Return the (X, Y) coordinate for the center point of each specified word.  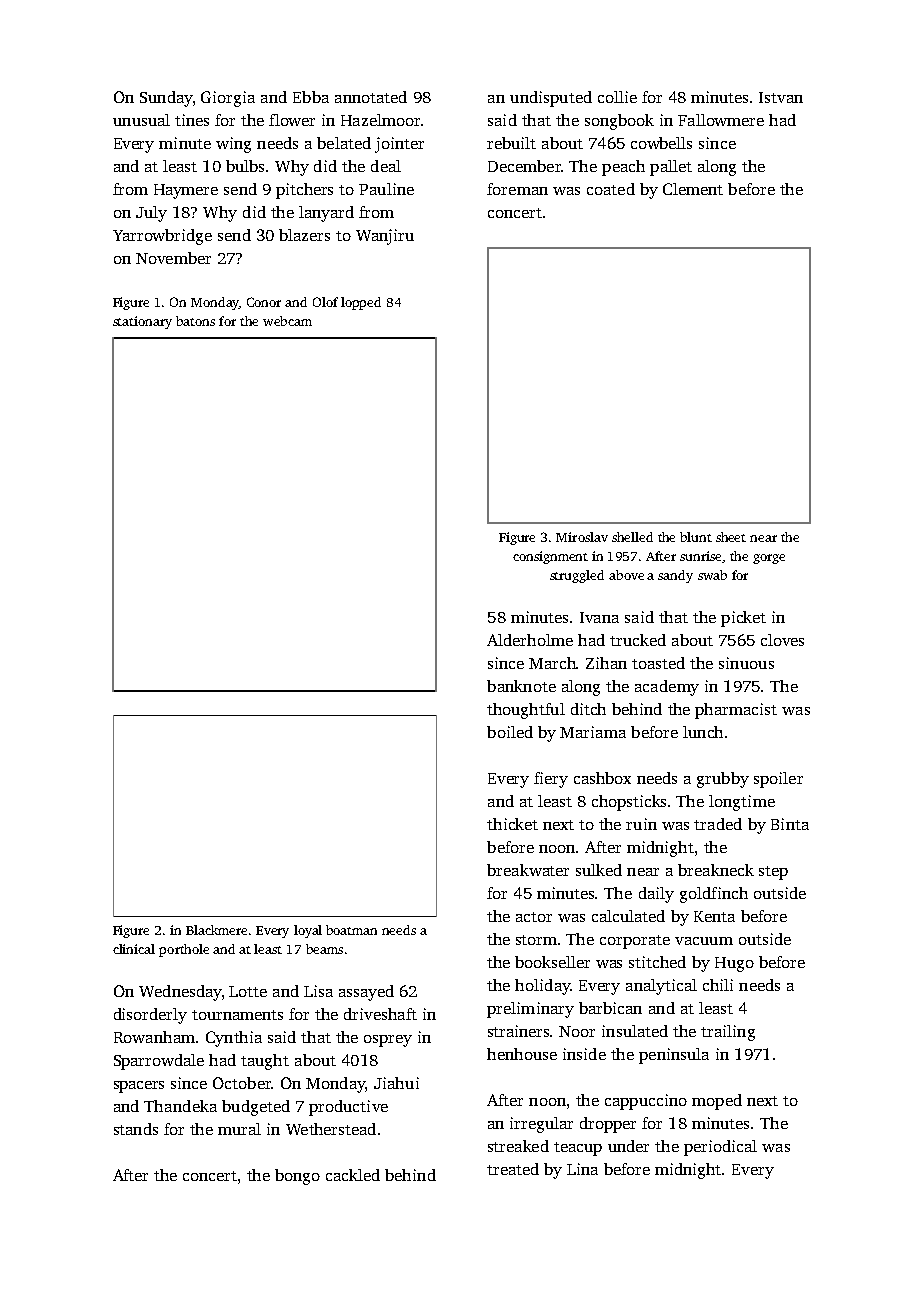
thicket (512, 824)
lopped (361, 303)
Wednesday (180, 993)
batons (195, 321)
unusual (141, 120)
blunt (696, 537)
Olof (325, 302)
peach (623, 168)
